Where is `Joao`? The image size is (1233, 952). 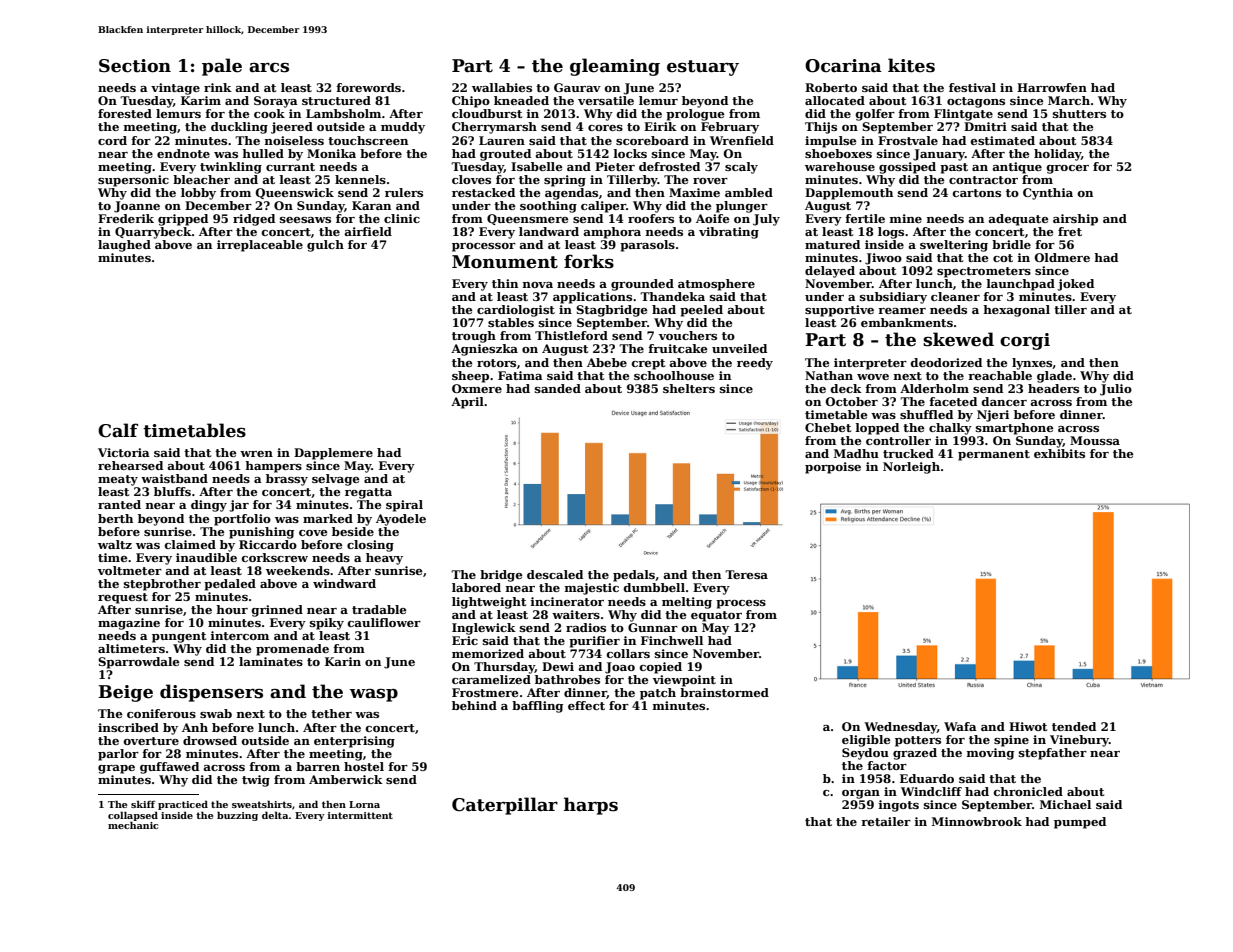 Joao is located at coordinates (620, 668).
